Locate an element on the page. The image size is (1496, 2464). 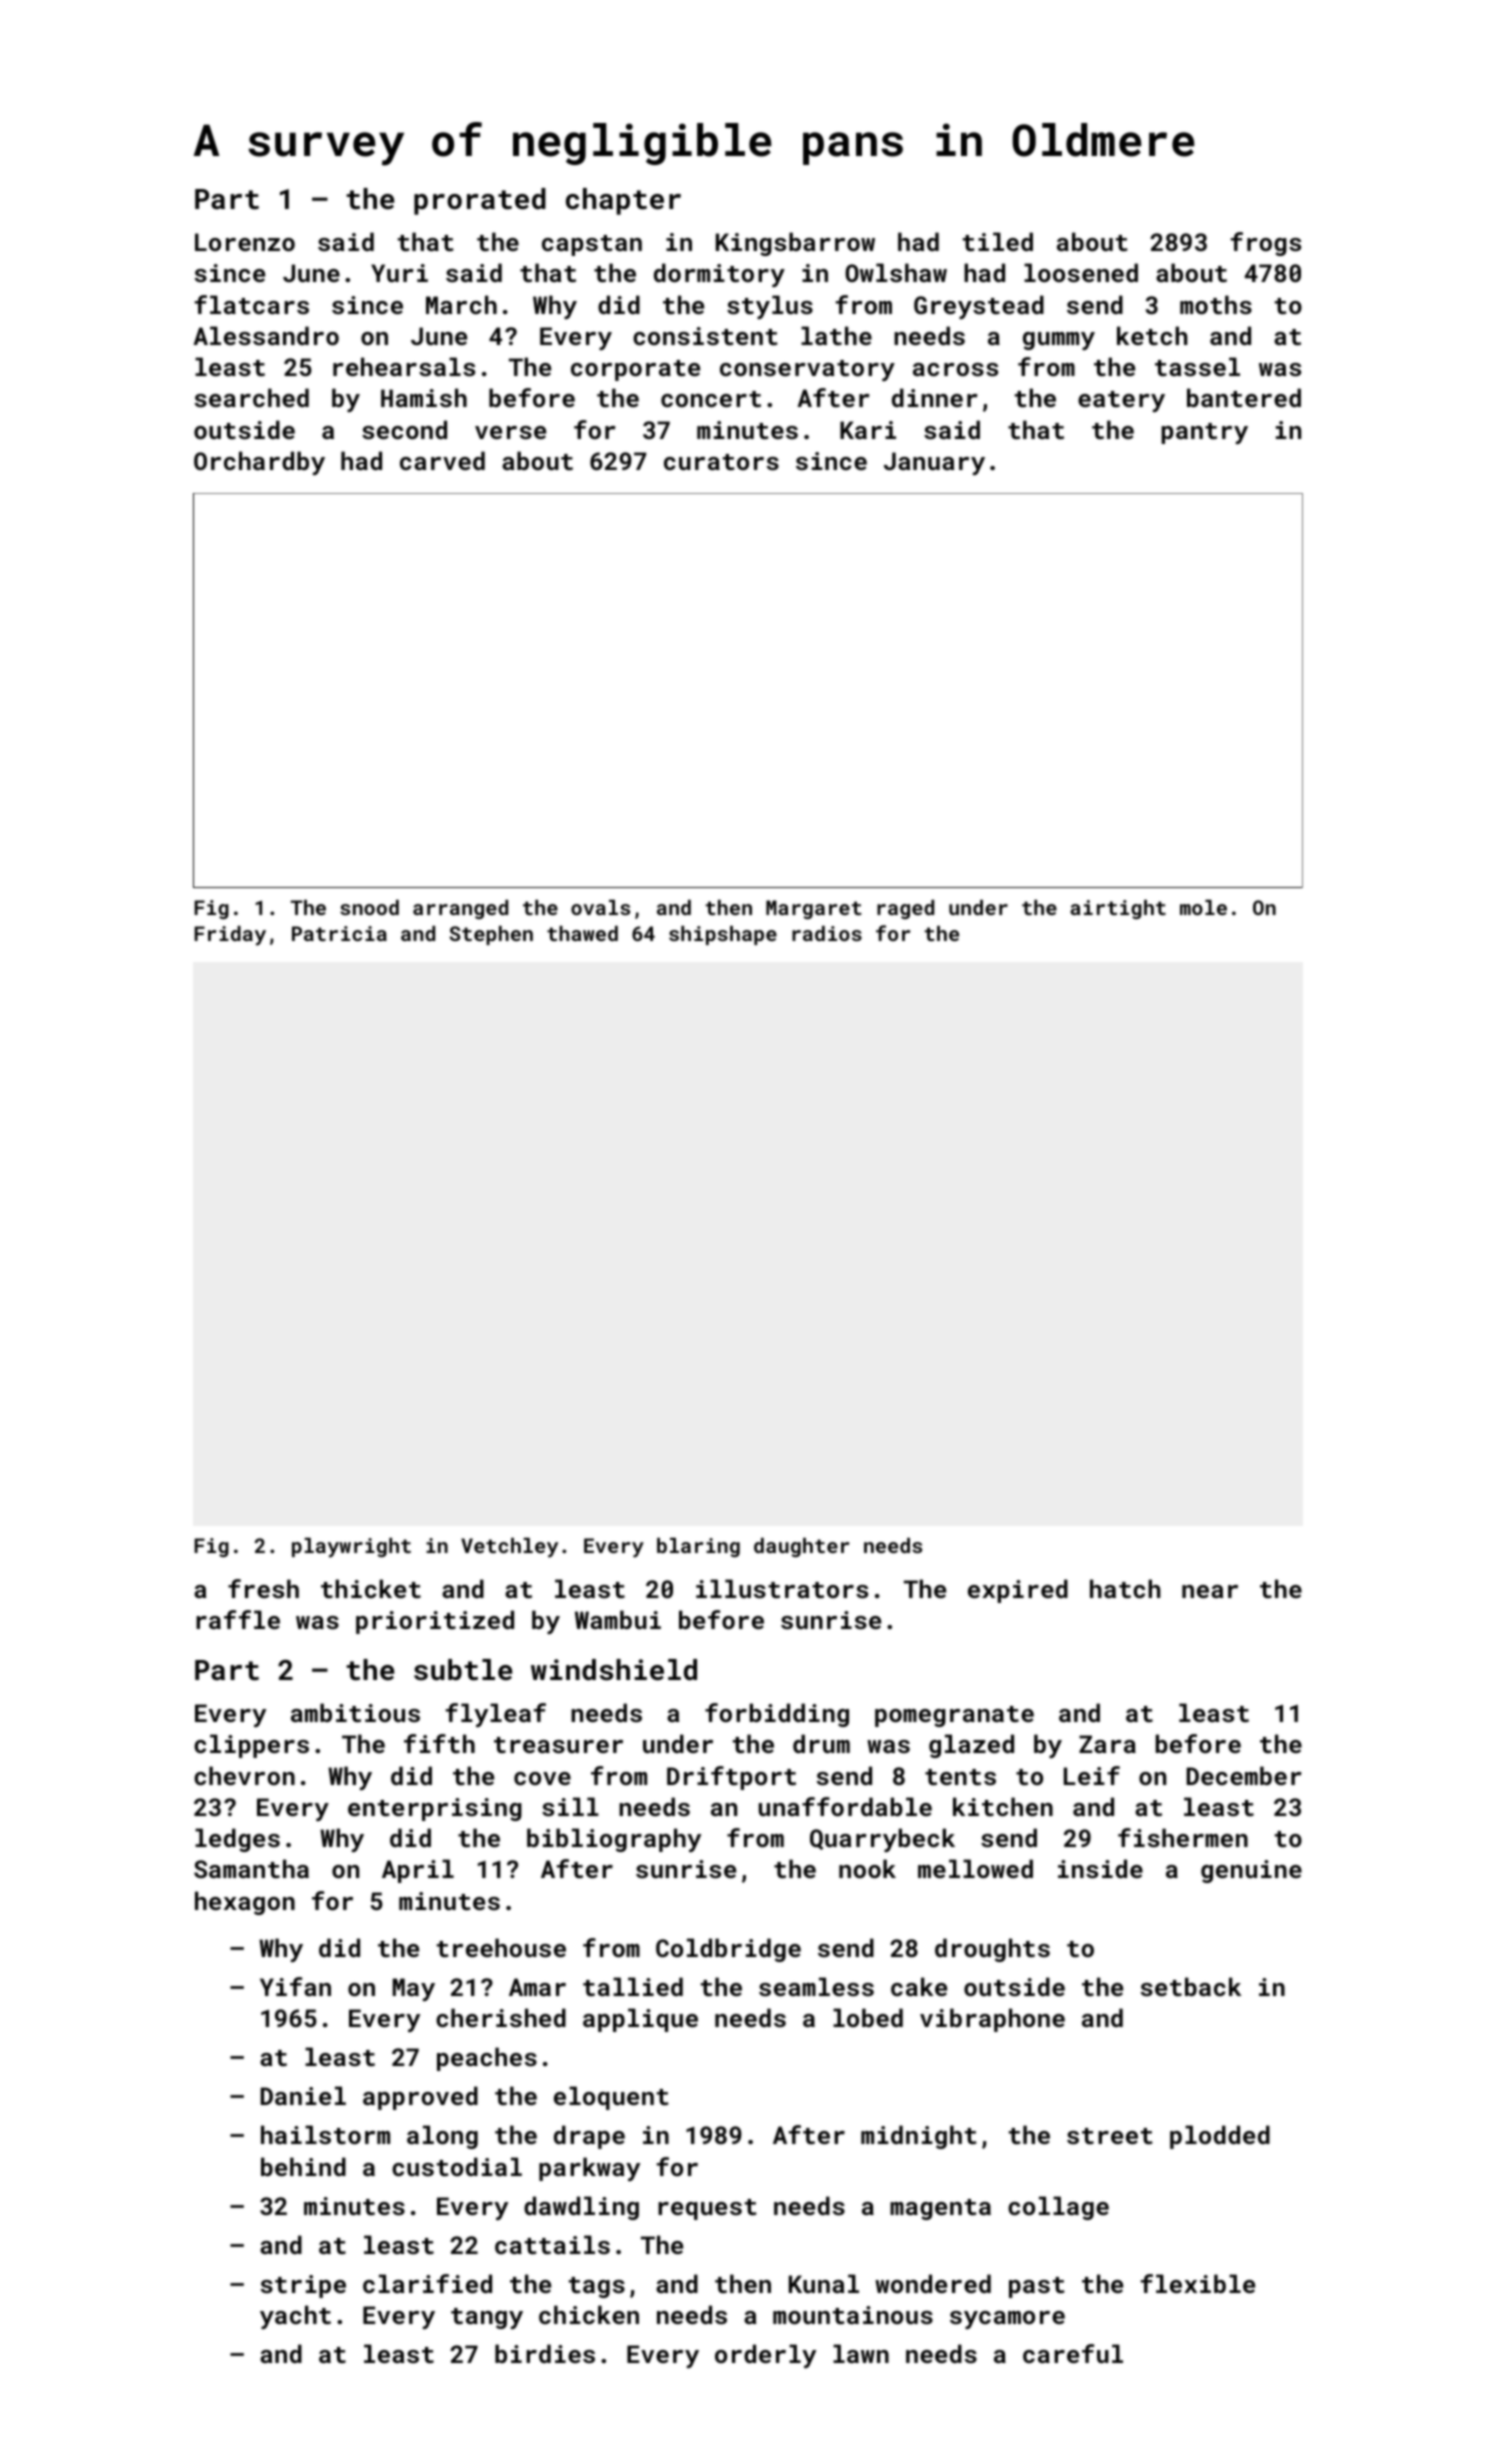
chapter is located at coordinates (623, 201).
